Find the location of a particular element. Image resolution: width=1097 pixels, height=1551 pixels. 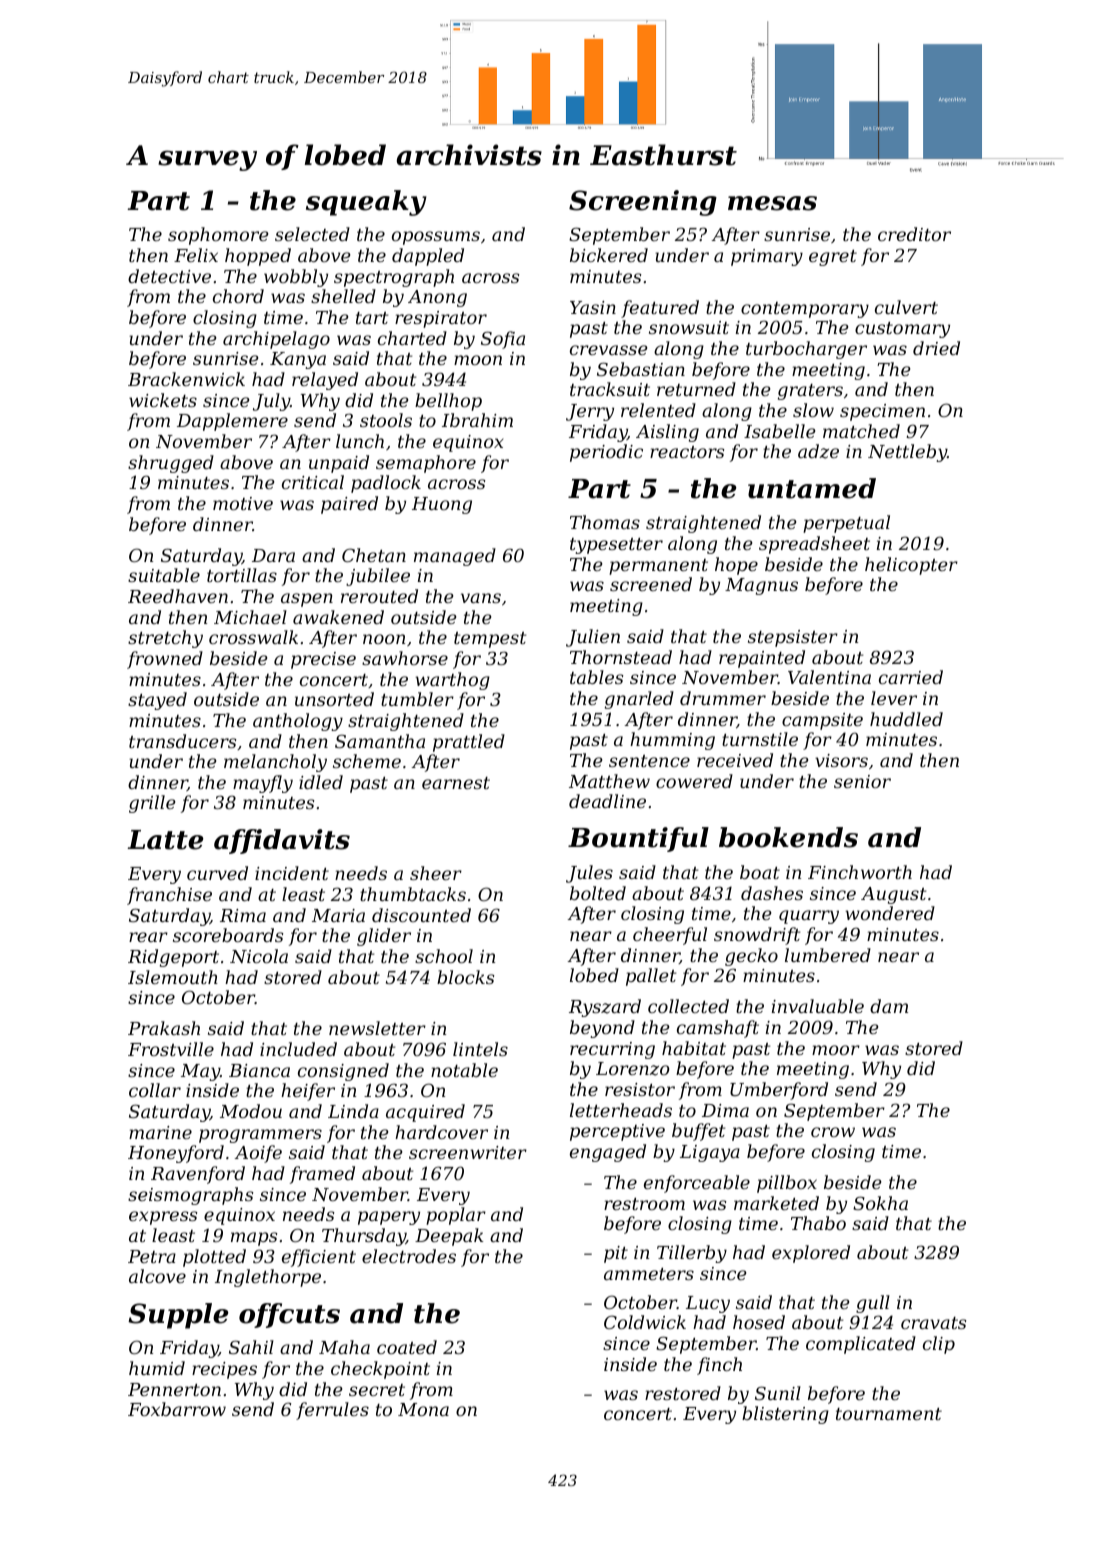

untamed is located at coordinates (812, 488).
